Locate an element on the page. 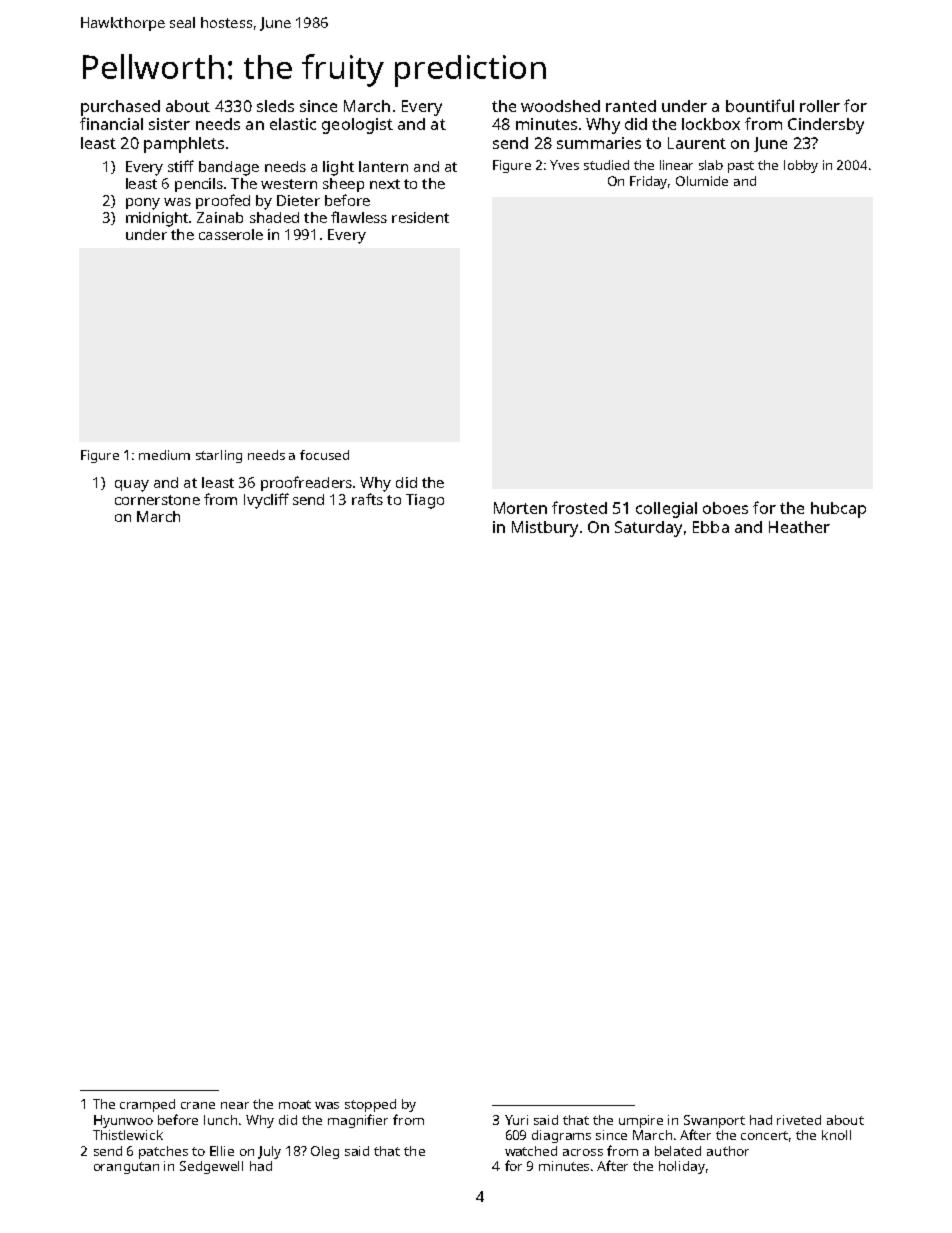 The height and width of the document is (1233, 952). resident is located at coordinates (420, 217).
